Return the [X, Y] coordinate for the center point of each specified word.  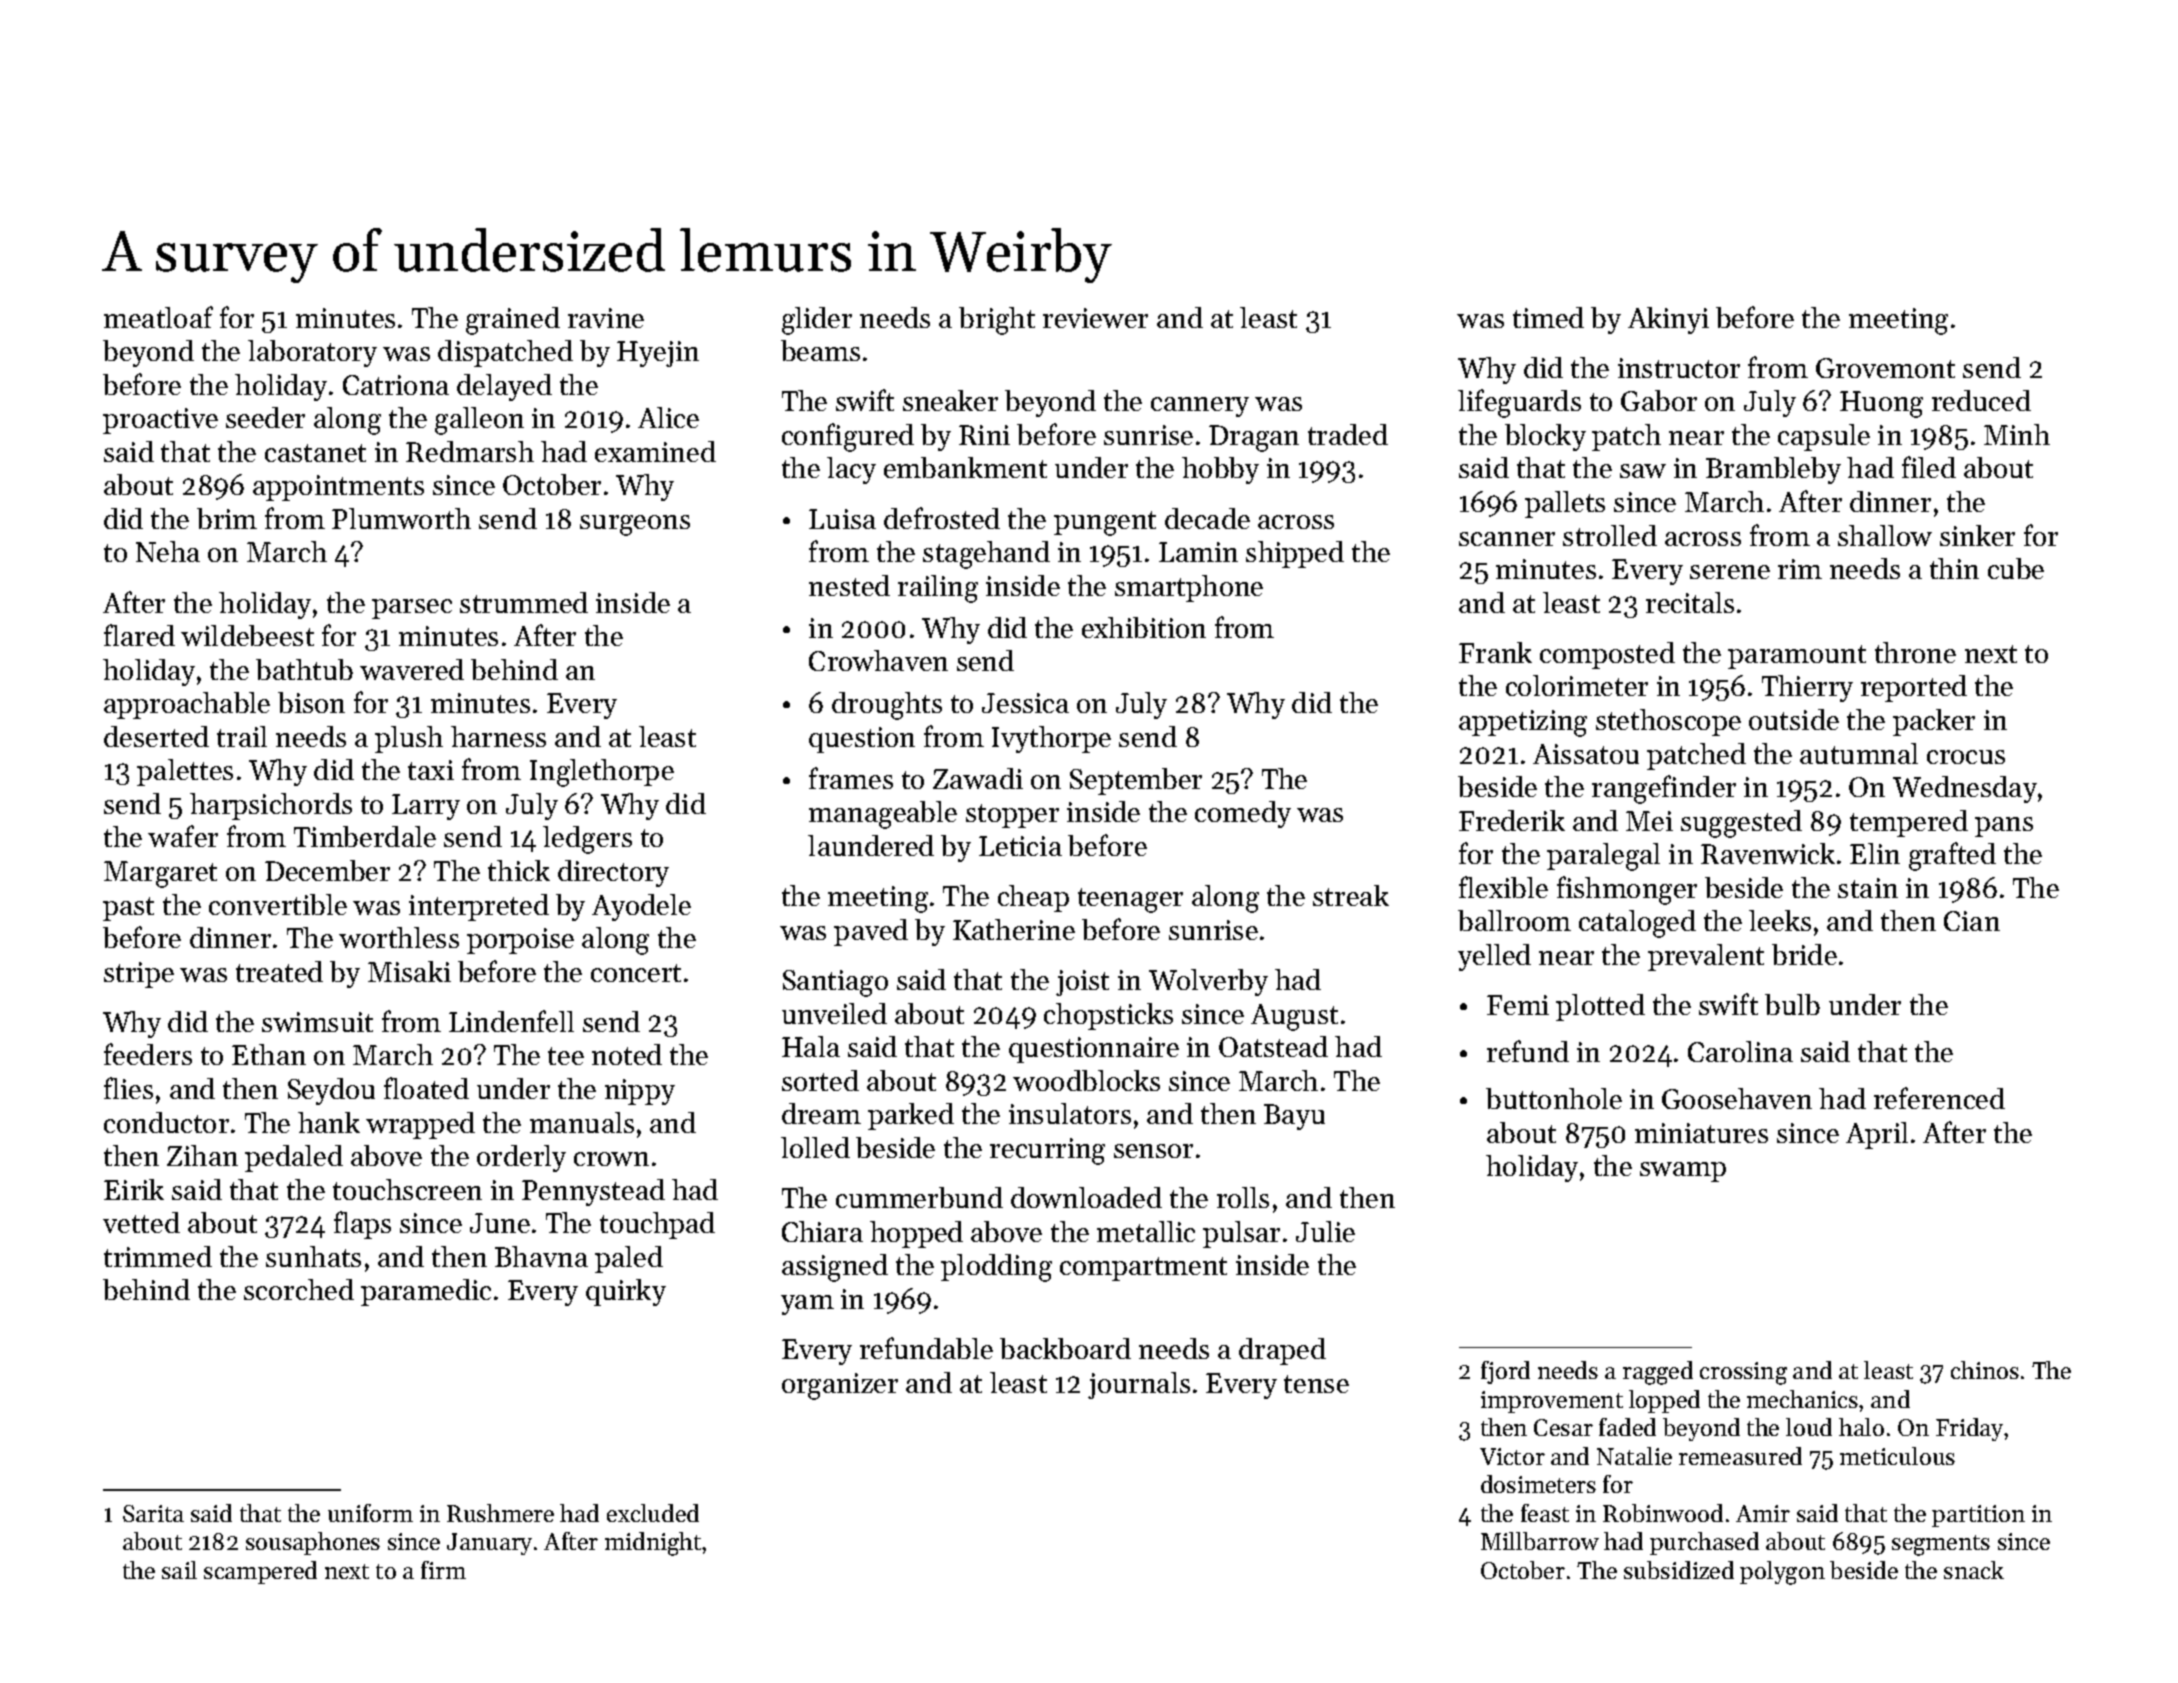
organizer [840, 1386]
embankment [965, 467]
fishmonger [1627, 890]
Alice [668, 417]
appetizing [1523, 723]
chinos [1985, 1370]
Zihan [202, 1155]
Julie [1325, 1231]
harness [498, 736]
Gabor [1659, 400]
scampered [260, 1572]
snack [1974, 1570]
